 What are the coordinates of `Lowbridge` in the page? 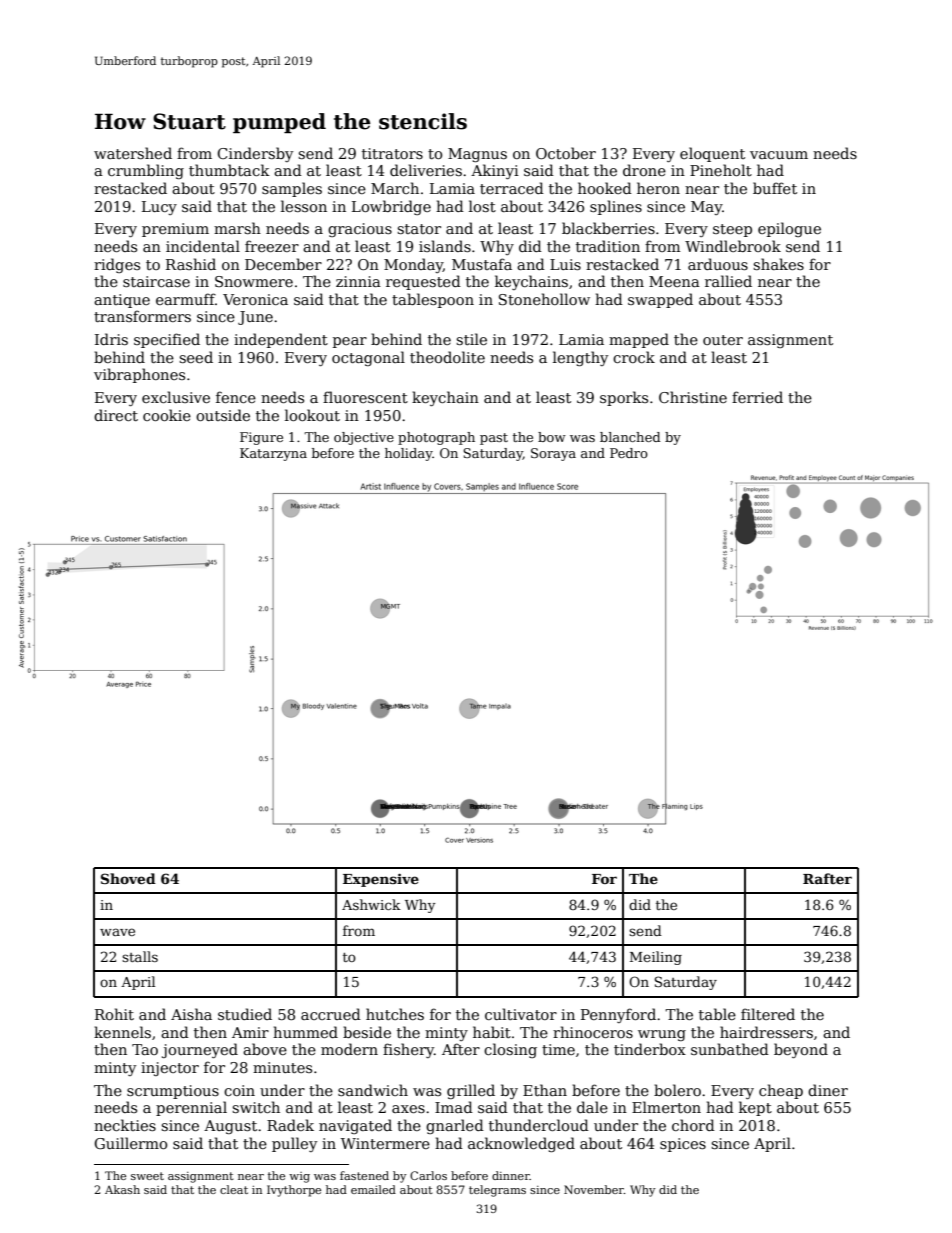 It's located at (391, 207).
